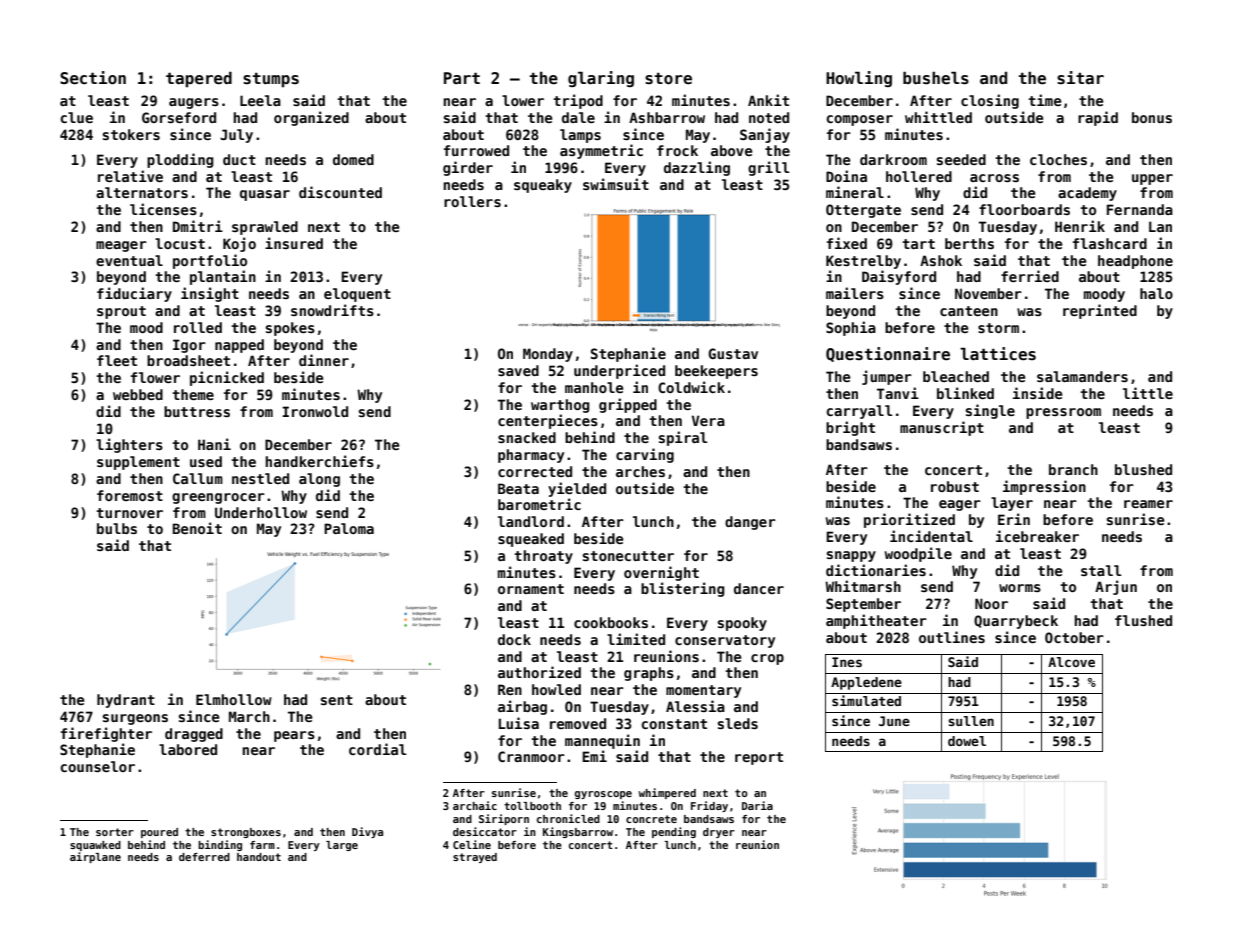 This screenshot has height=952, width=1233. I want to click on sitar, so click(1080, 78).
